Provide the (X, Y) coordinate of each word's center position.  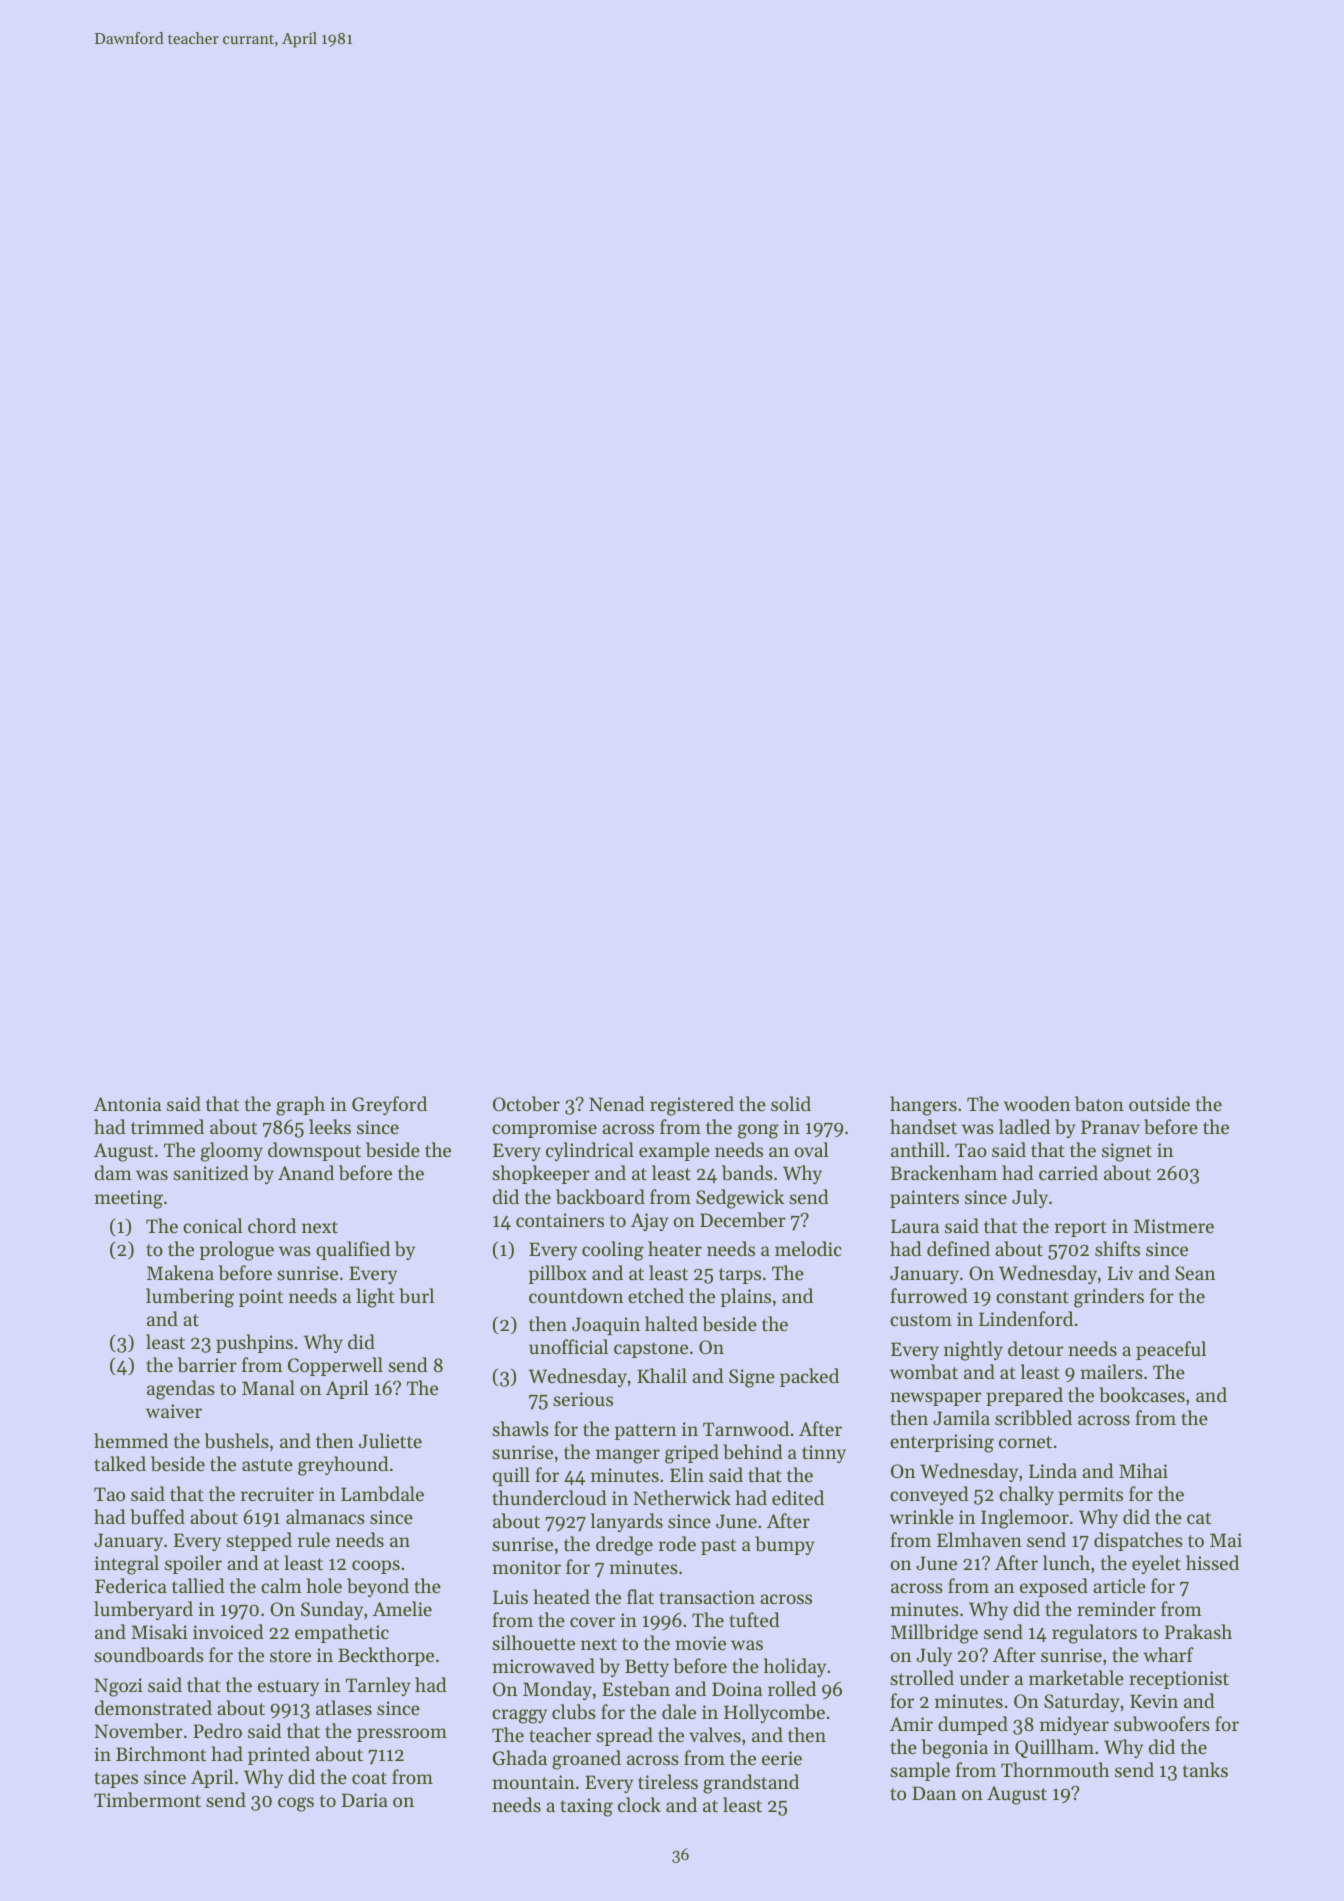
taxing (586, 1807)
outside (1159, 1103)
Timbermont (147, 1800)
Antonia (127, 1104)
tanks (1205, 1769)
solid (791, 1103)
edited (798, 1497)
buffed (157, 1516)
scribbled (1033, 1418)
